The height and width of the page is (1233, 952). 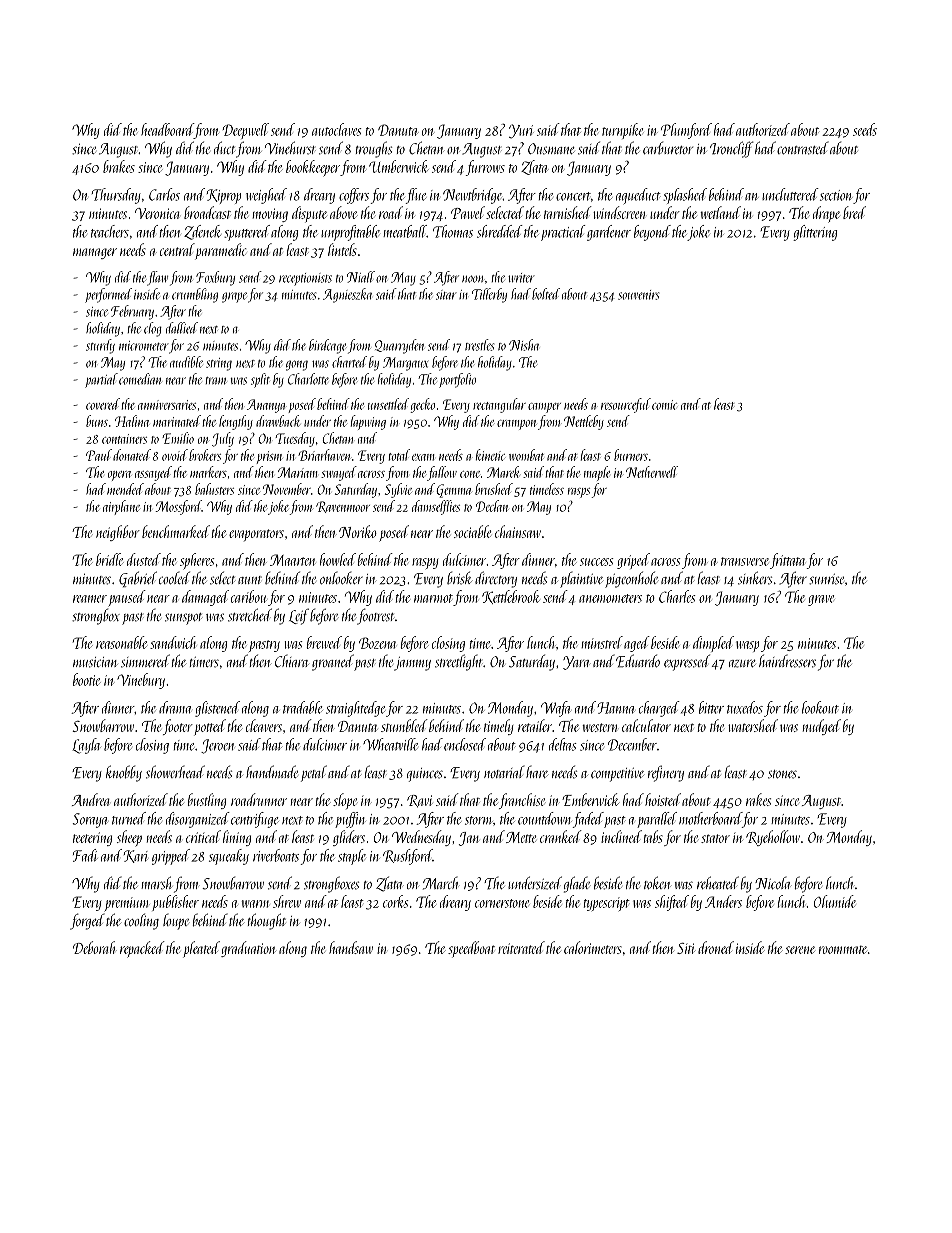 I want to click on corks, so click(x=395, y=901).
